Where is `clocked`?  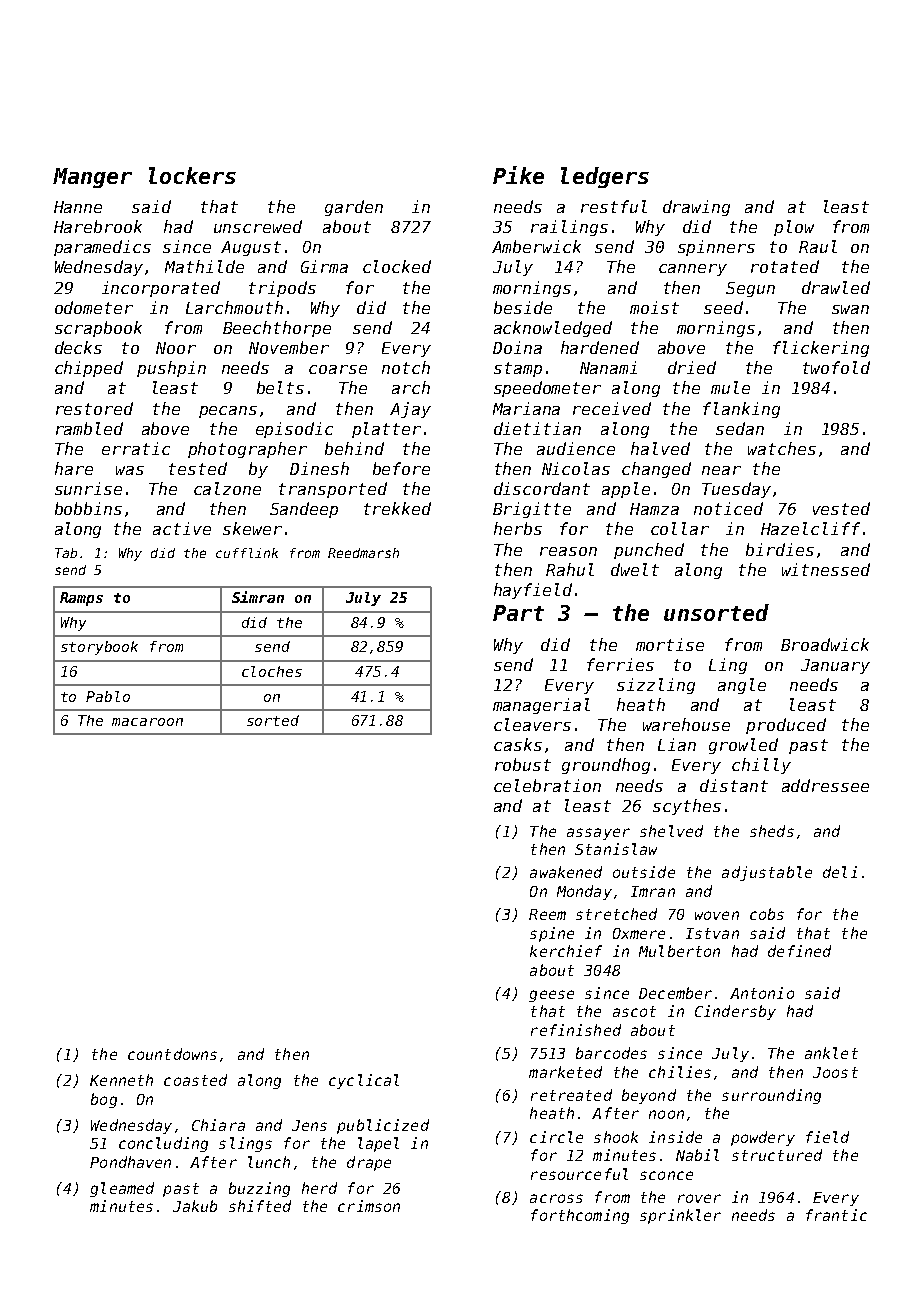
clocked is located at coordinates (397, 266).
